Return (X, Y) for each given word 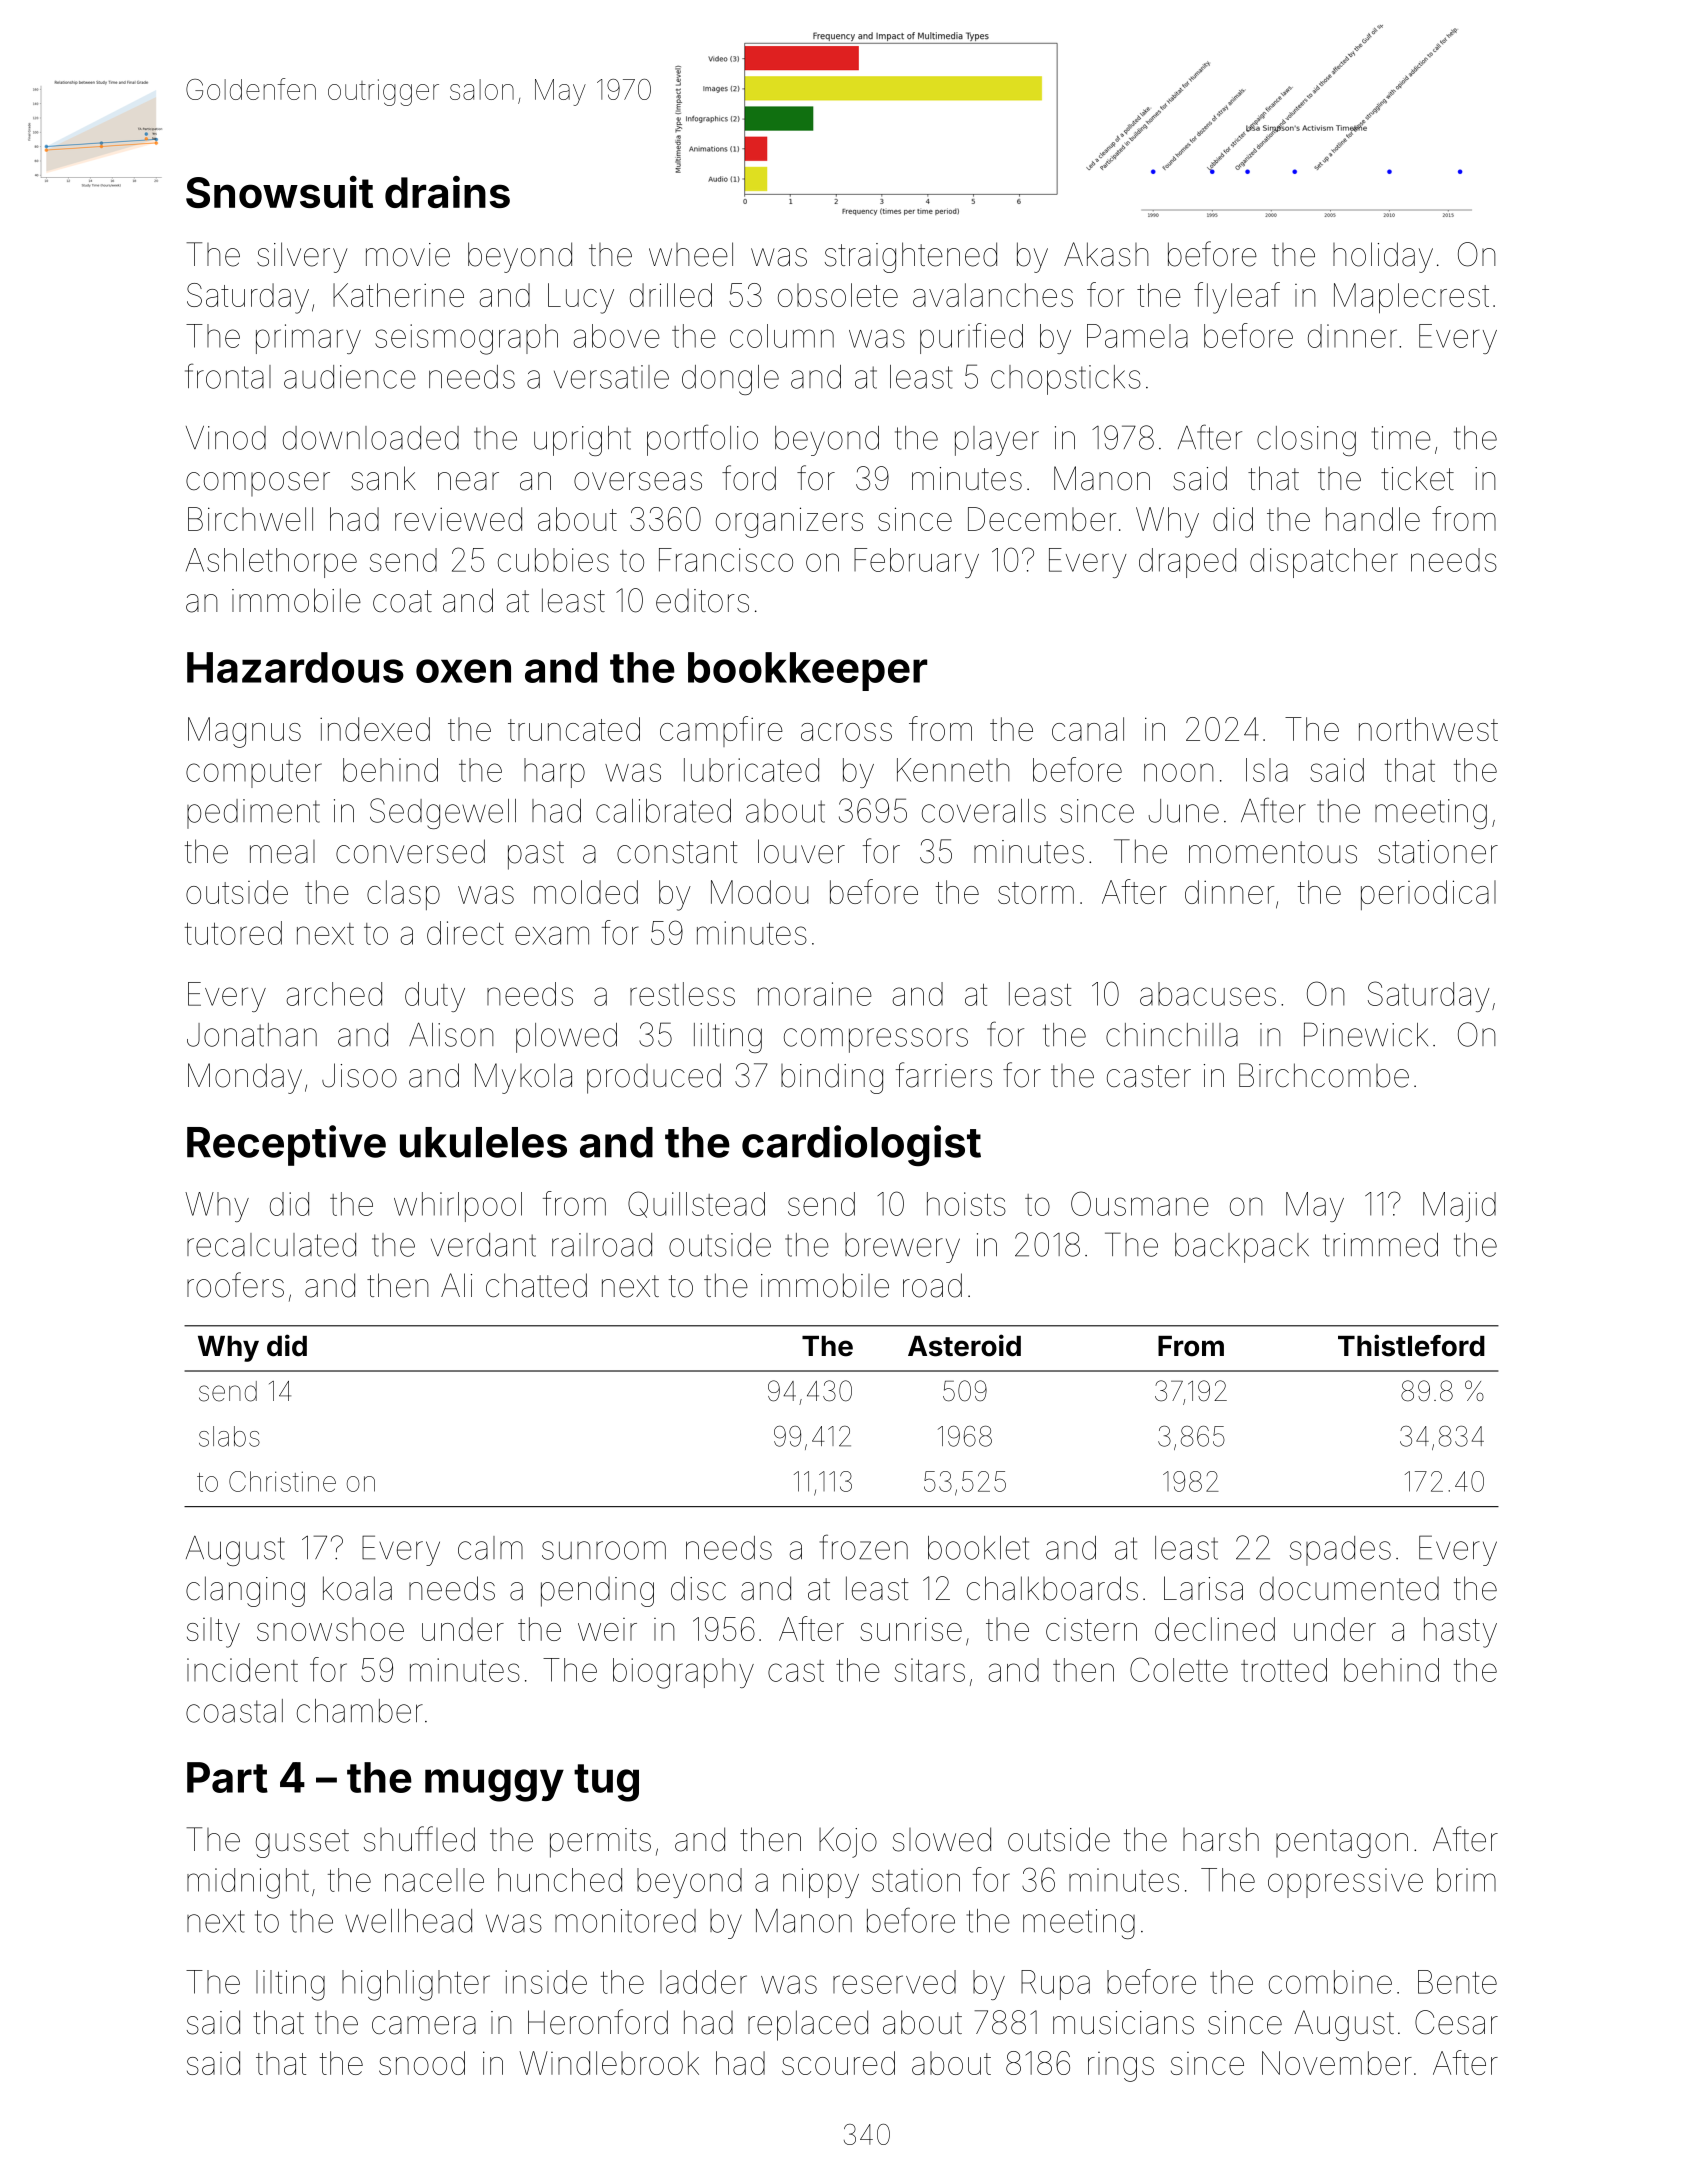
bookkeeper (807, 671)
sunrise (911, 1629)
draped (1187, 563)
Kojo (848, 1842)
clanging (245, 1591)
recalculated (271, 1245)
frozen (864, 1547)
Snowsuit (279, 192)
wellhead (408, 1921)
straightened (911, 257)
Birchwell (250, 519)
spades (1340, 1551)
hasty (1460, 1632)
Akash (1106, 254)
